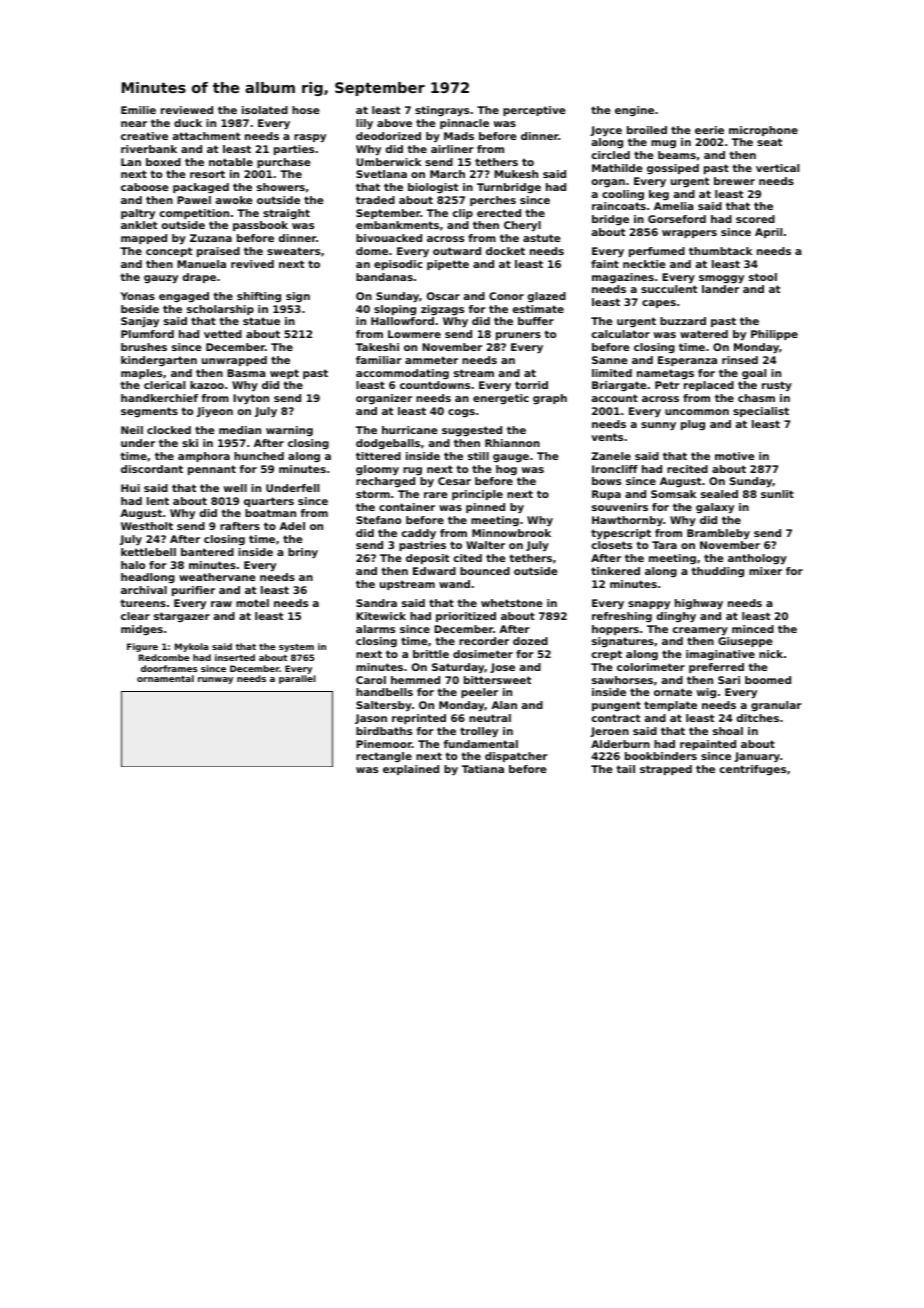 This screenshot has width=924, height=1308. Describe the element at coordinates (511, 603) in the screenshot. I see `whetstone` at that location.
